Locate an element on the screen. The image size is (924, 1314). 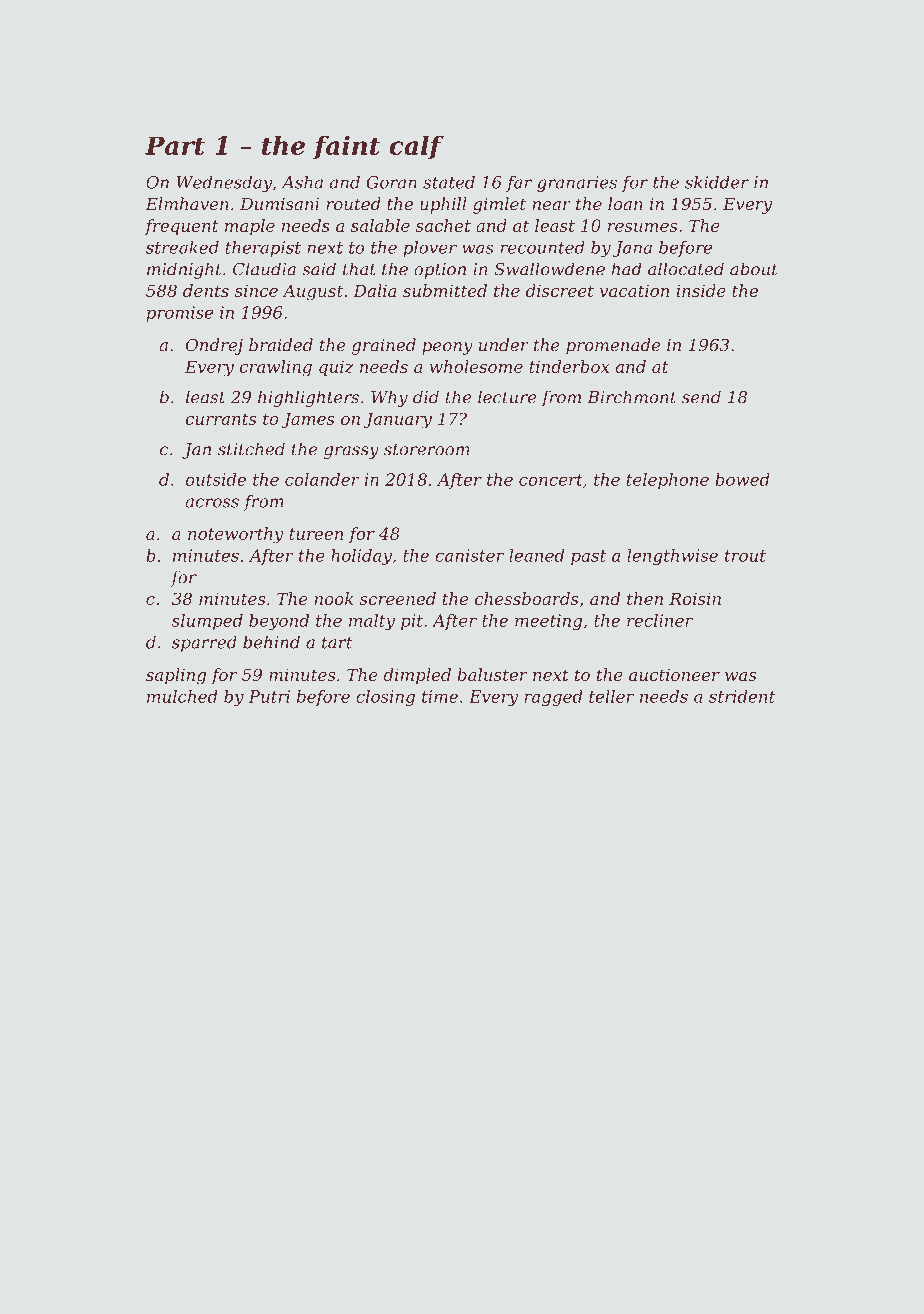
mulched is located at coordinates (182, 696).
